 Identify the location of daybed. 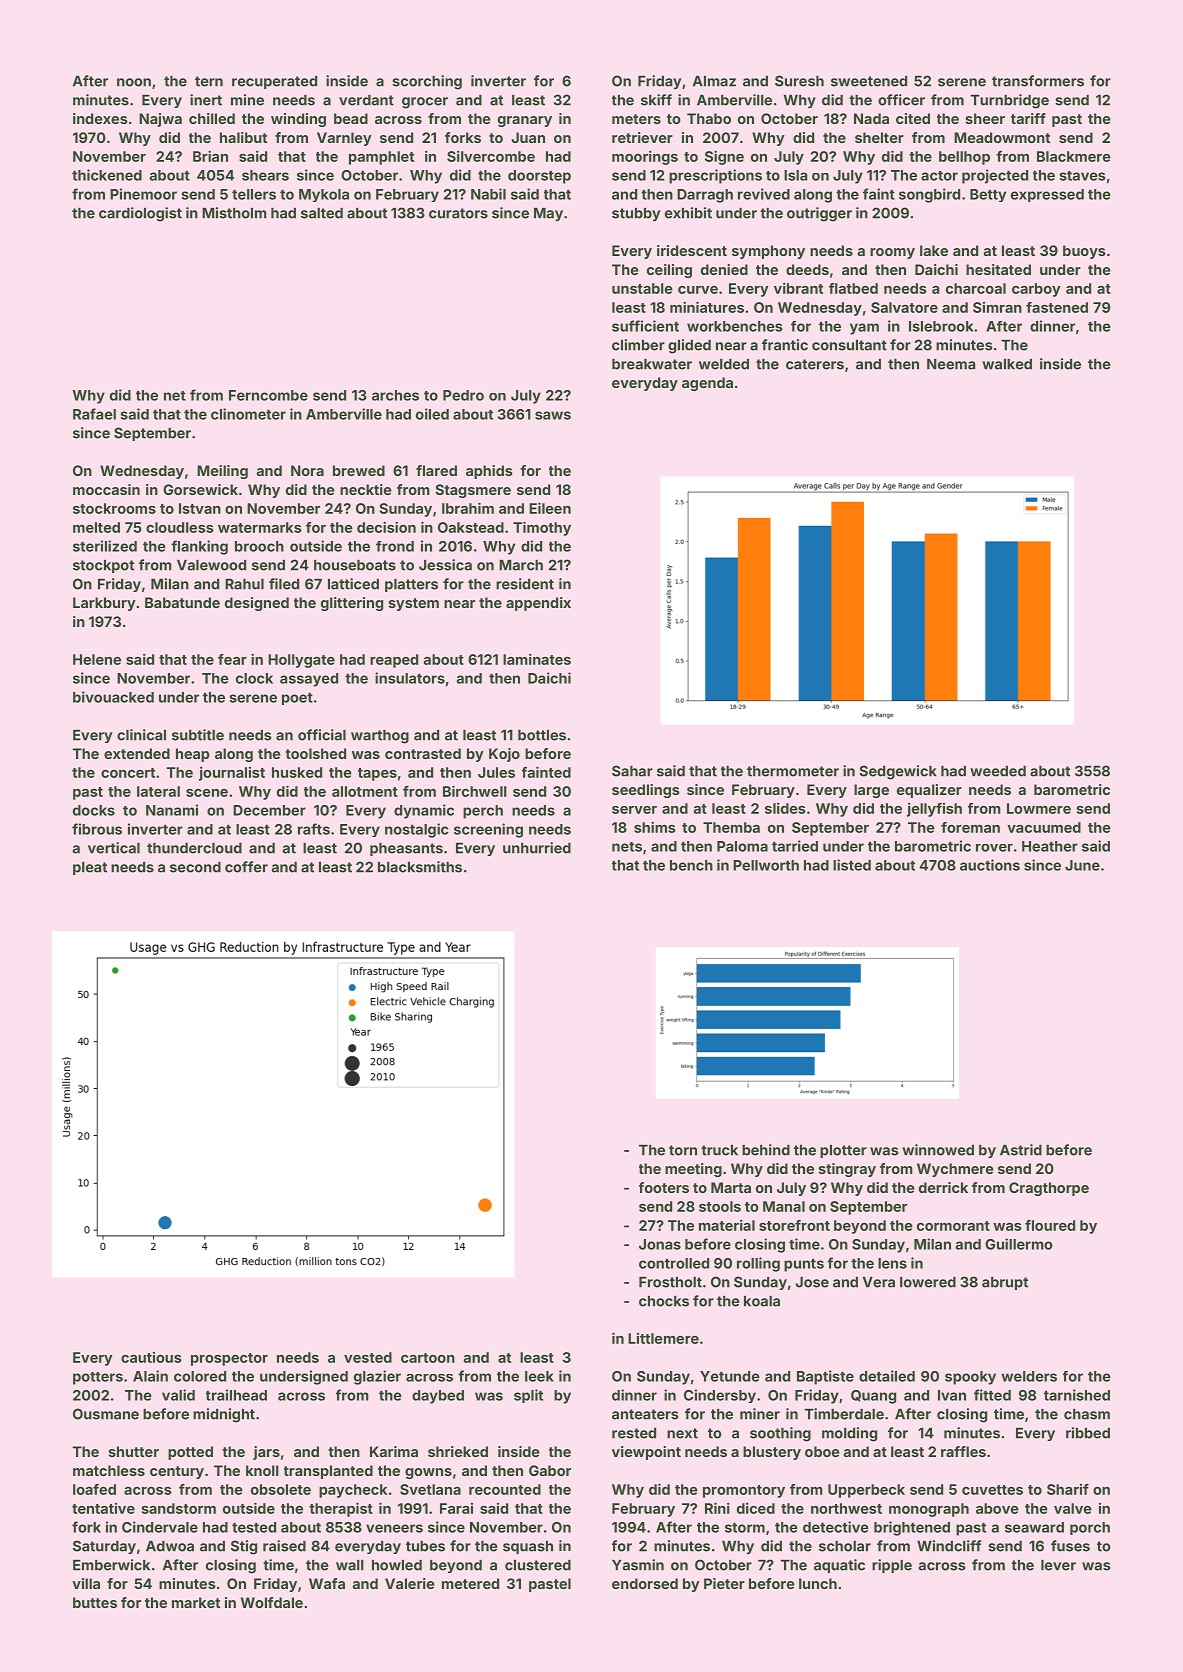
(438, 1397).
